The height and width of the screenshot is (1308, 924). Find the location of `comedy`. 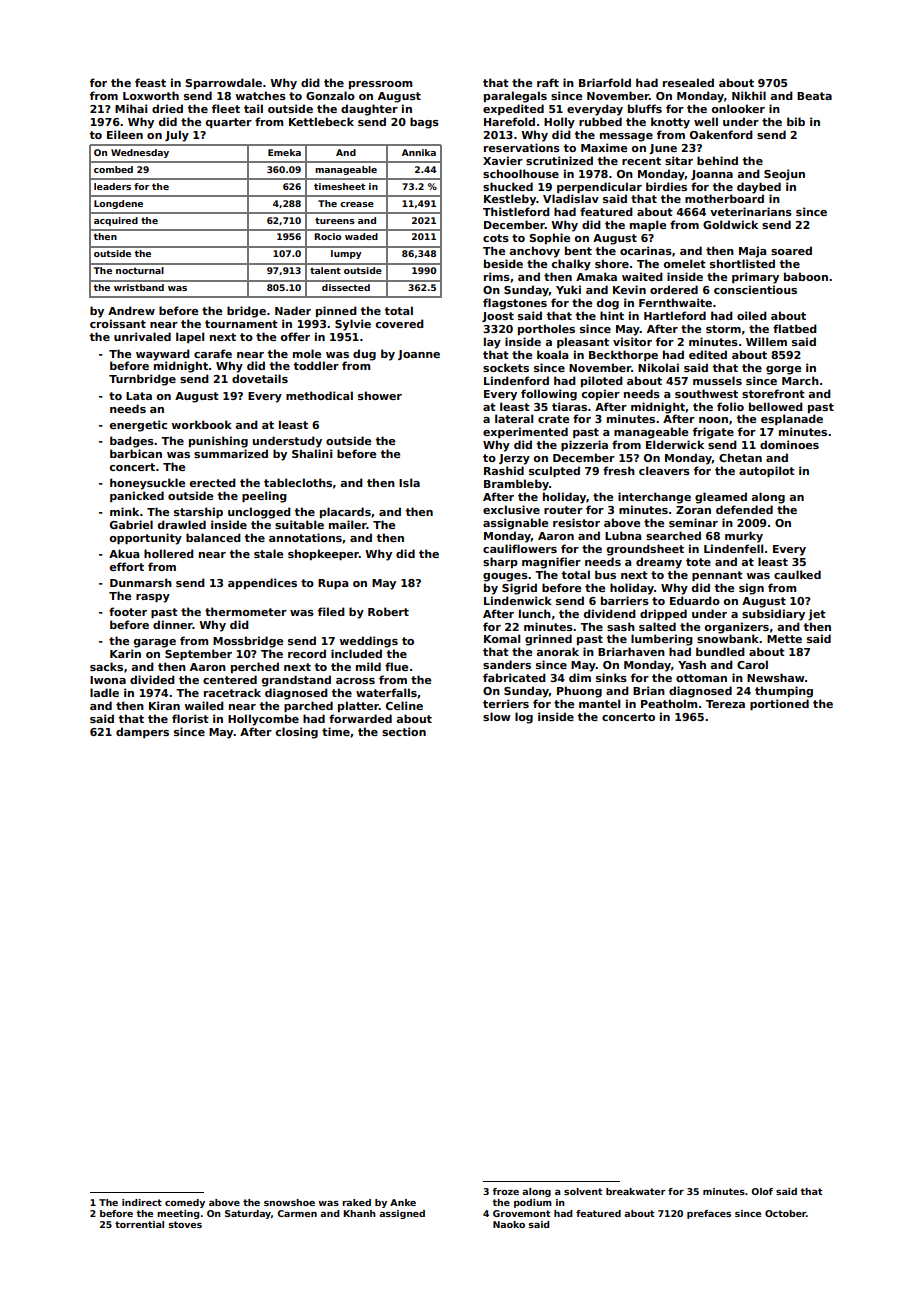

comedy is located at coordinates (185, 1203).
